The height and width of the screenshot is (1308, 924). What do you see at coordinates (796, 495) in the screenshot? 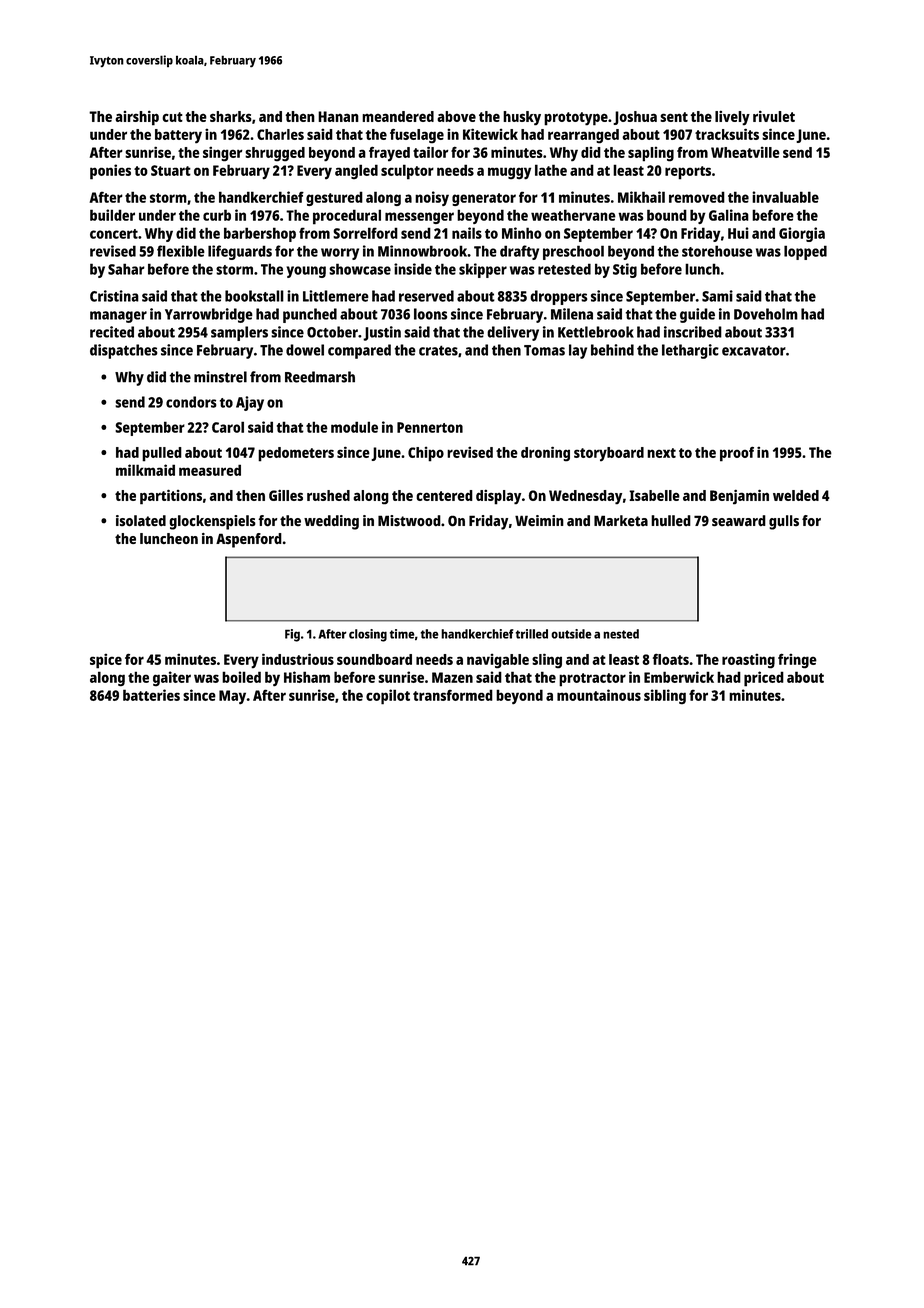
I see `welded` at bounding box center [796, 495].
